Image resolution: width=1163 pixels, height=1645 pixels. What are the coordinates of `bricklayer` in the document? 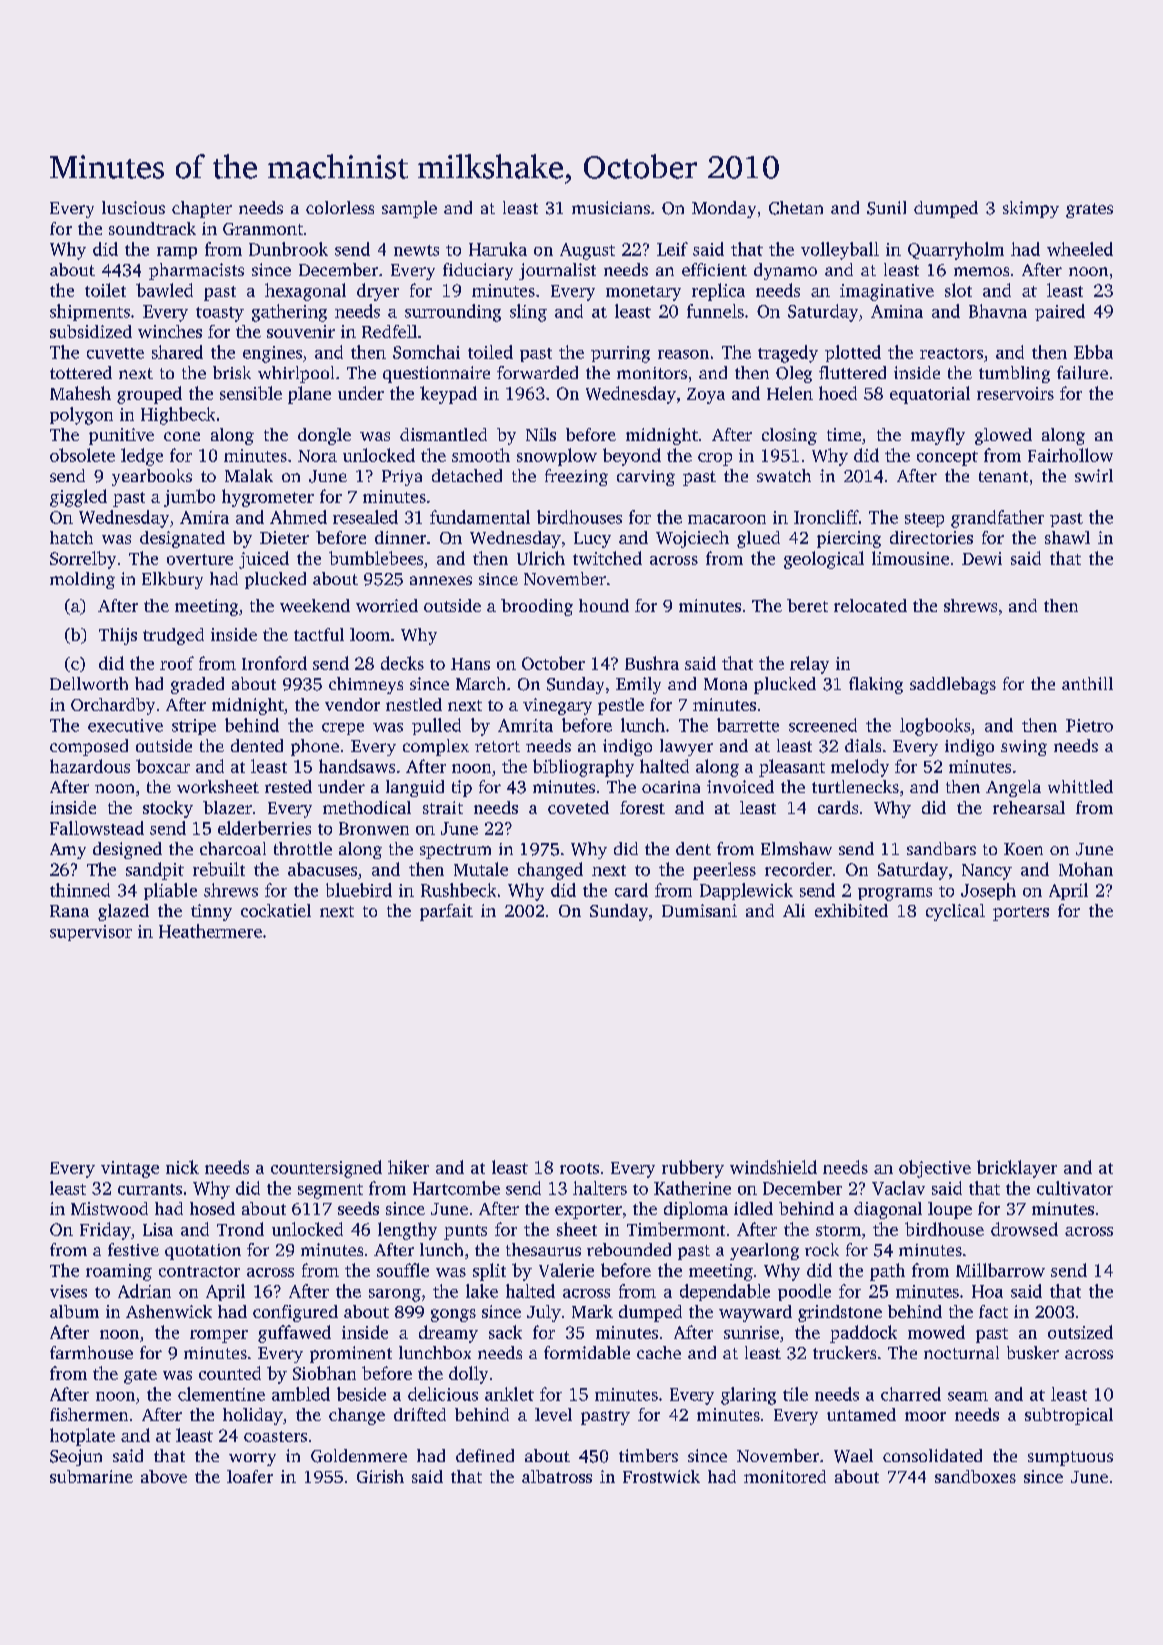 It's located at (1017, 1169).
